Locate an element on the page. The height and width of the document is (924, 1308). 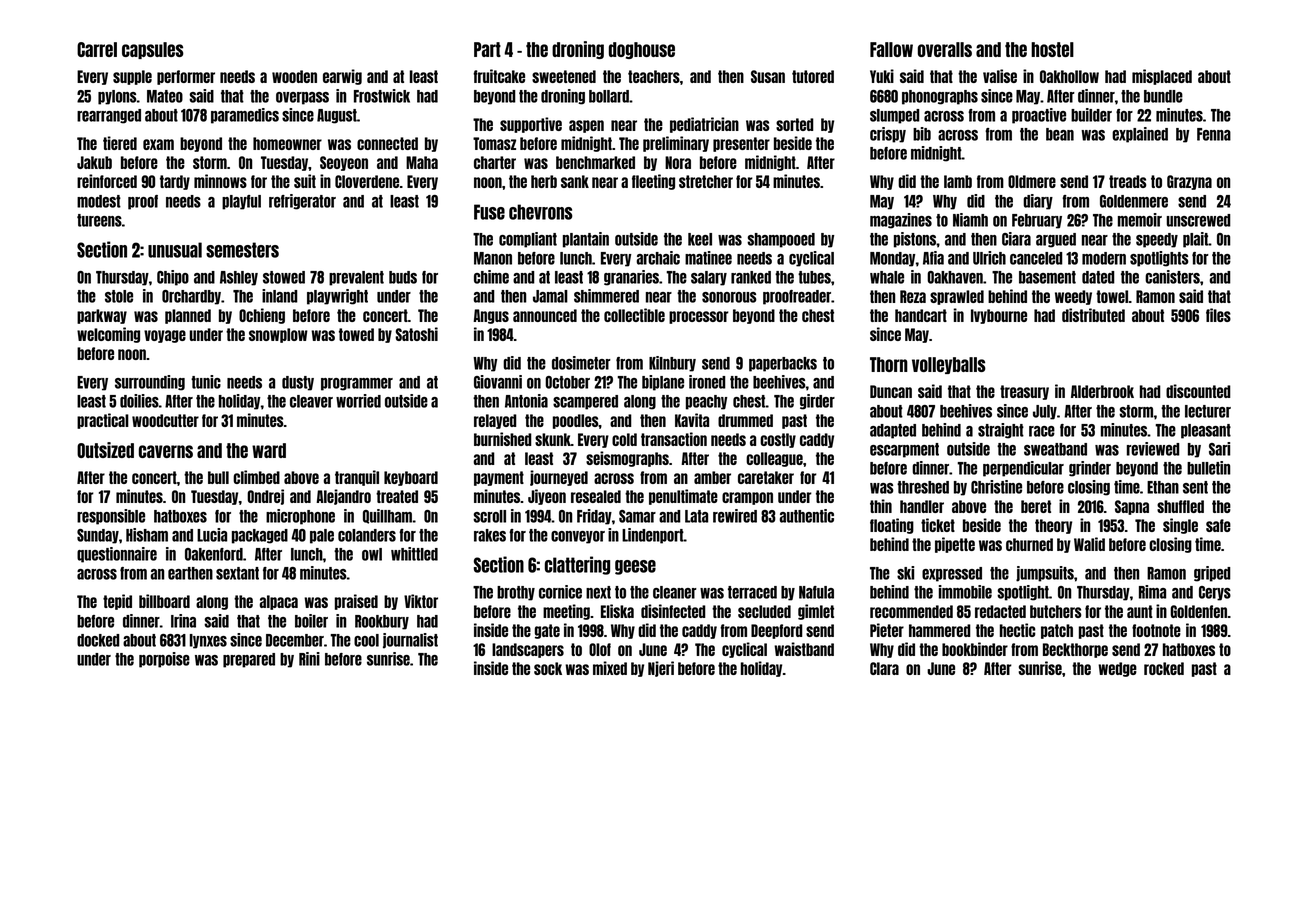
Susan is located at coordinates (768, 76).
